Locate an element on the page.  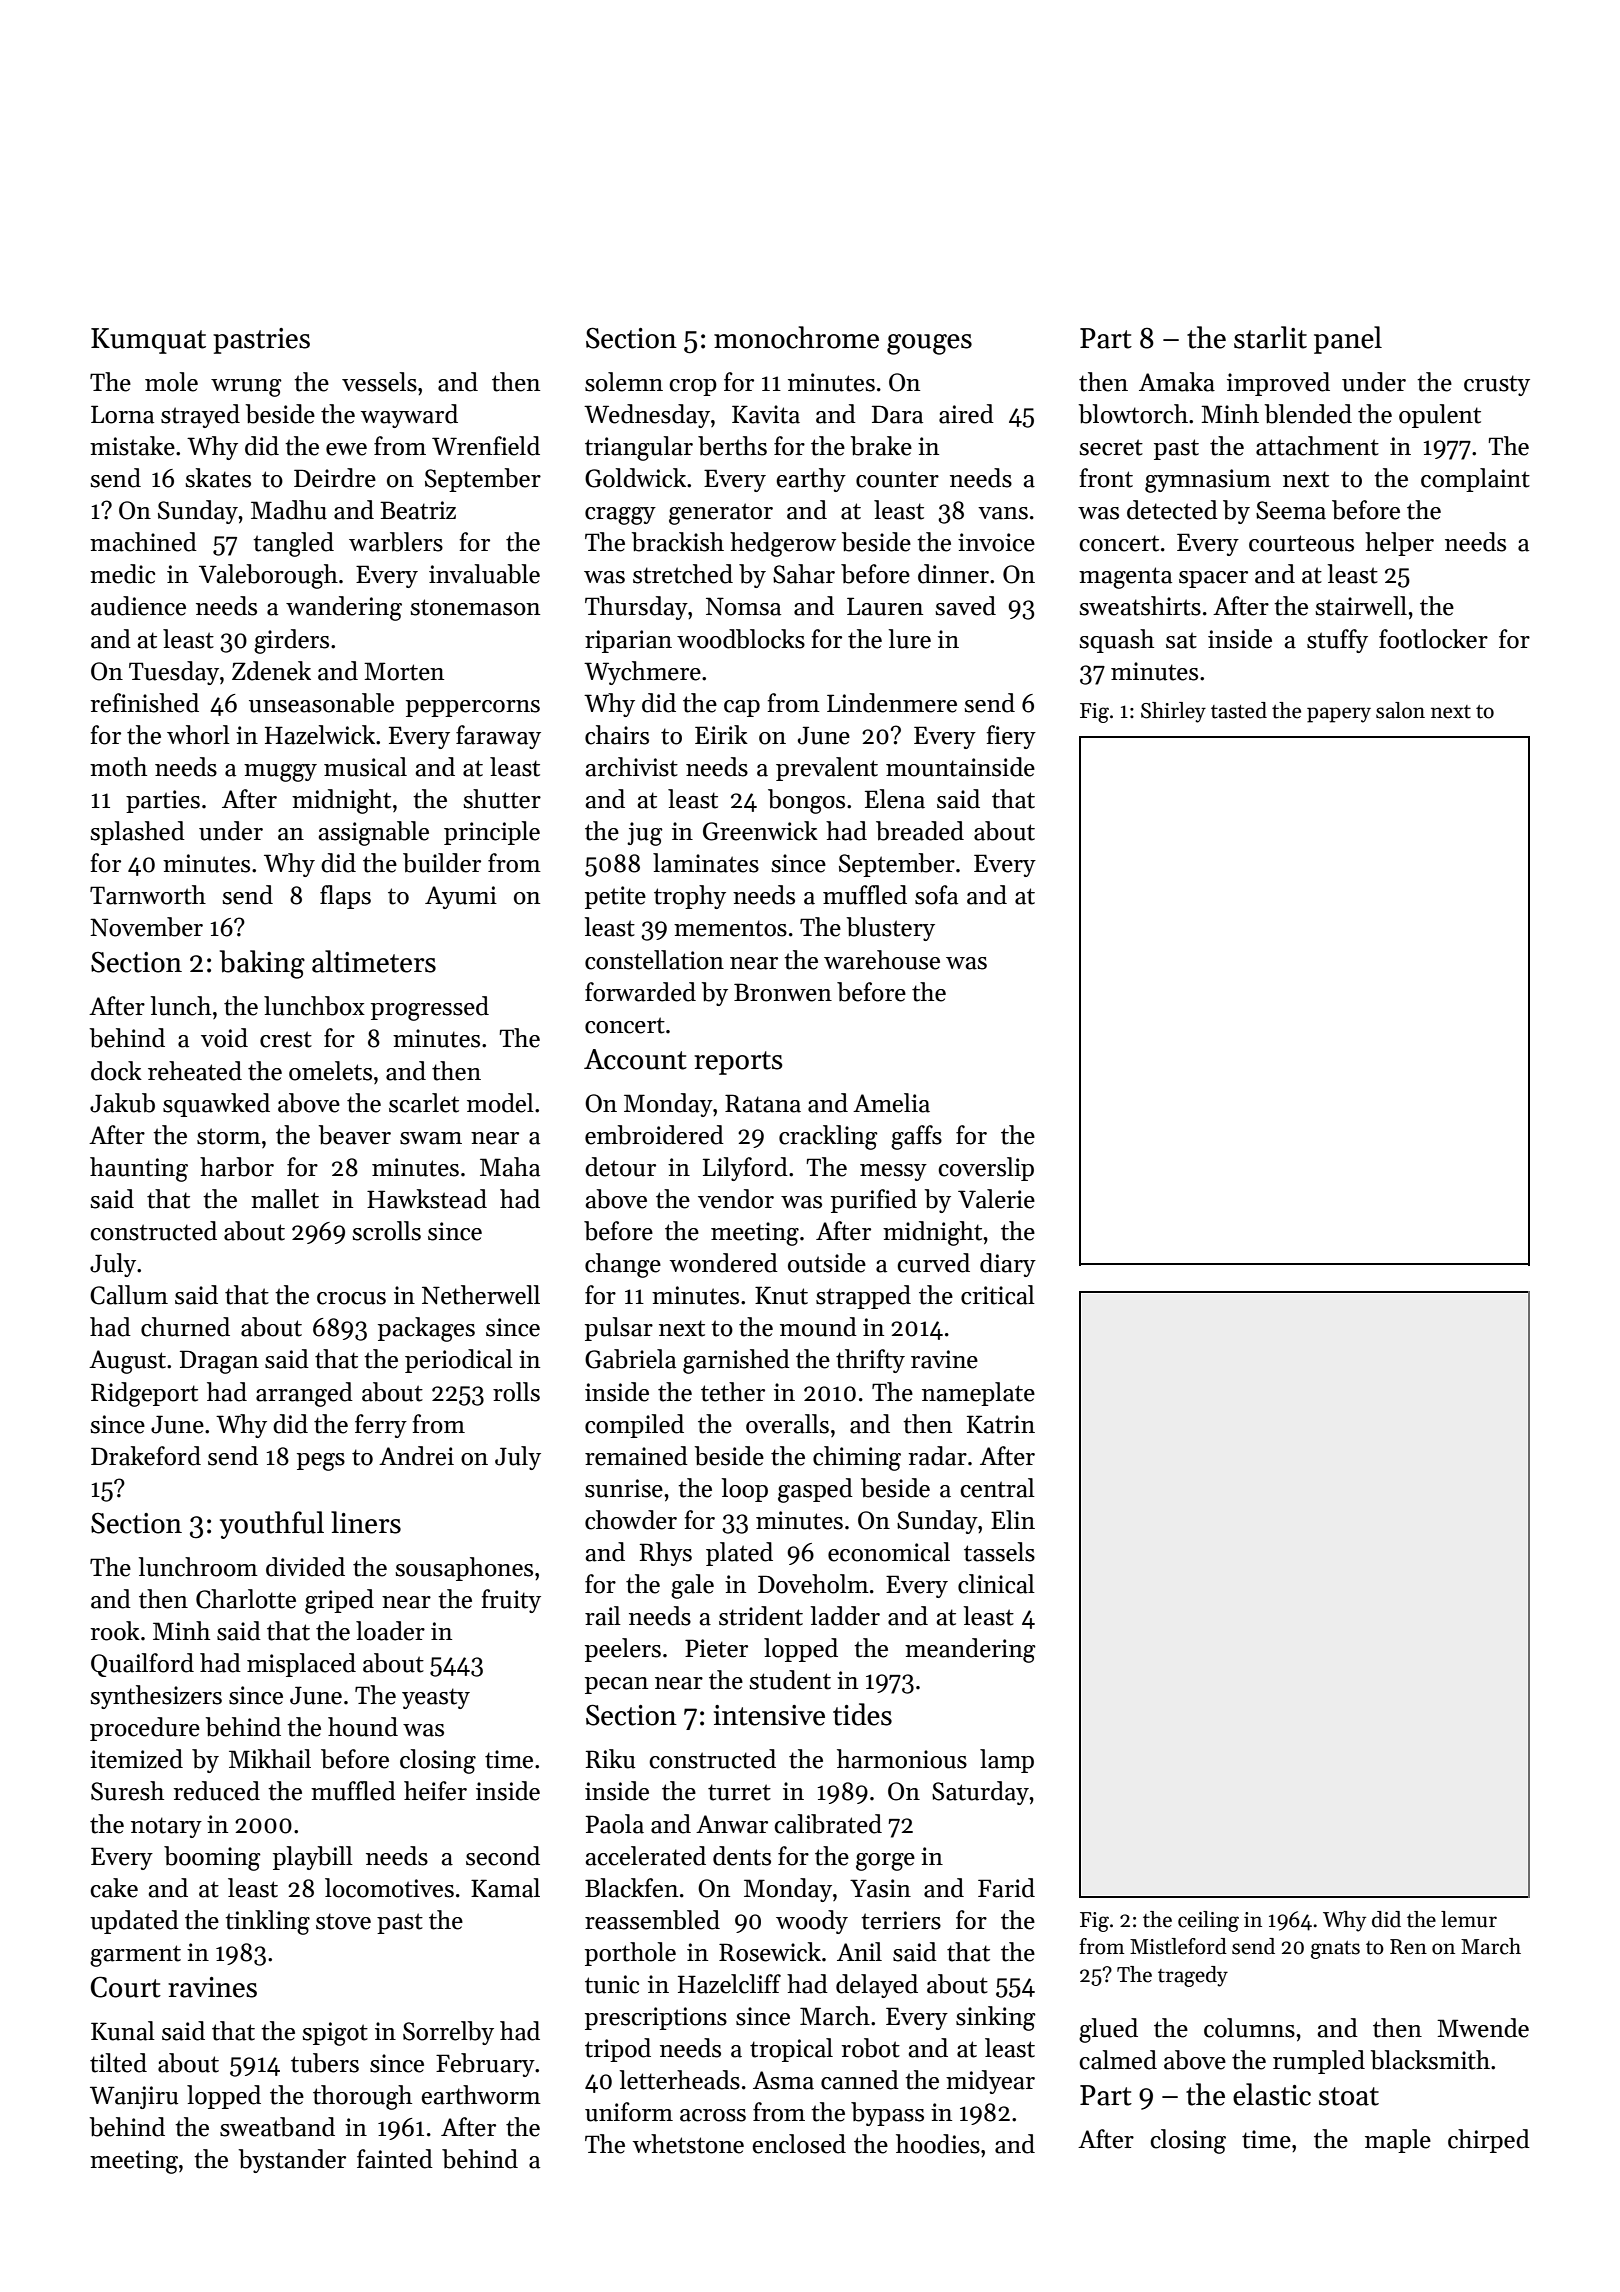
Kumquat is located at coordinates (148, 341).
